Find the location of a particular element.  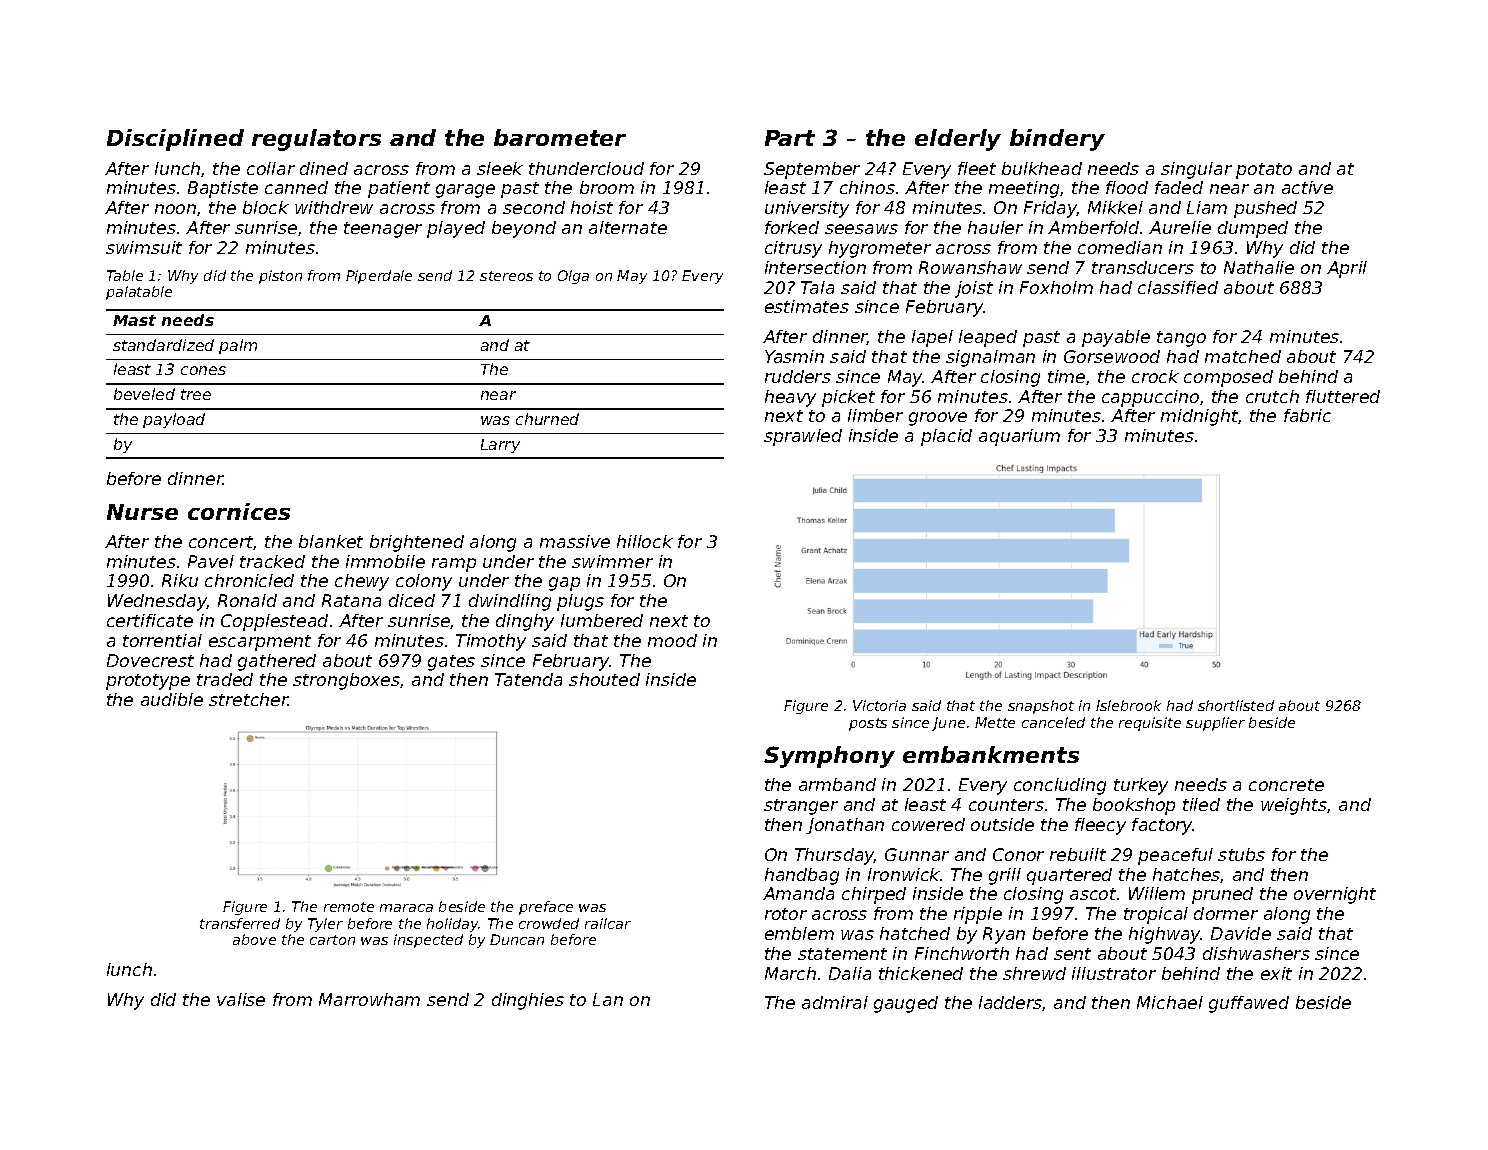

Piperdale is located at coordinates (379, 277).
